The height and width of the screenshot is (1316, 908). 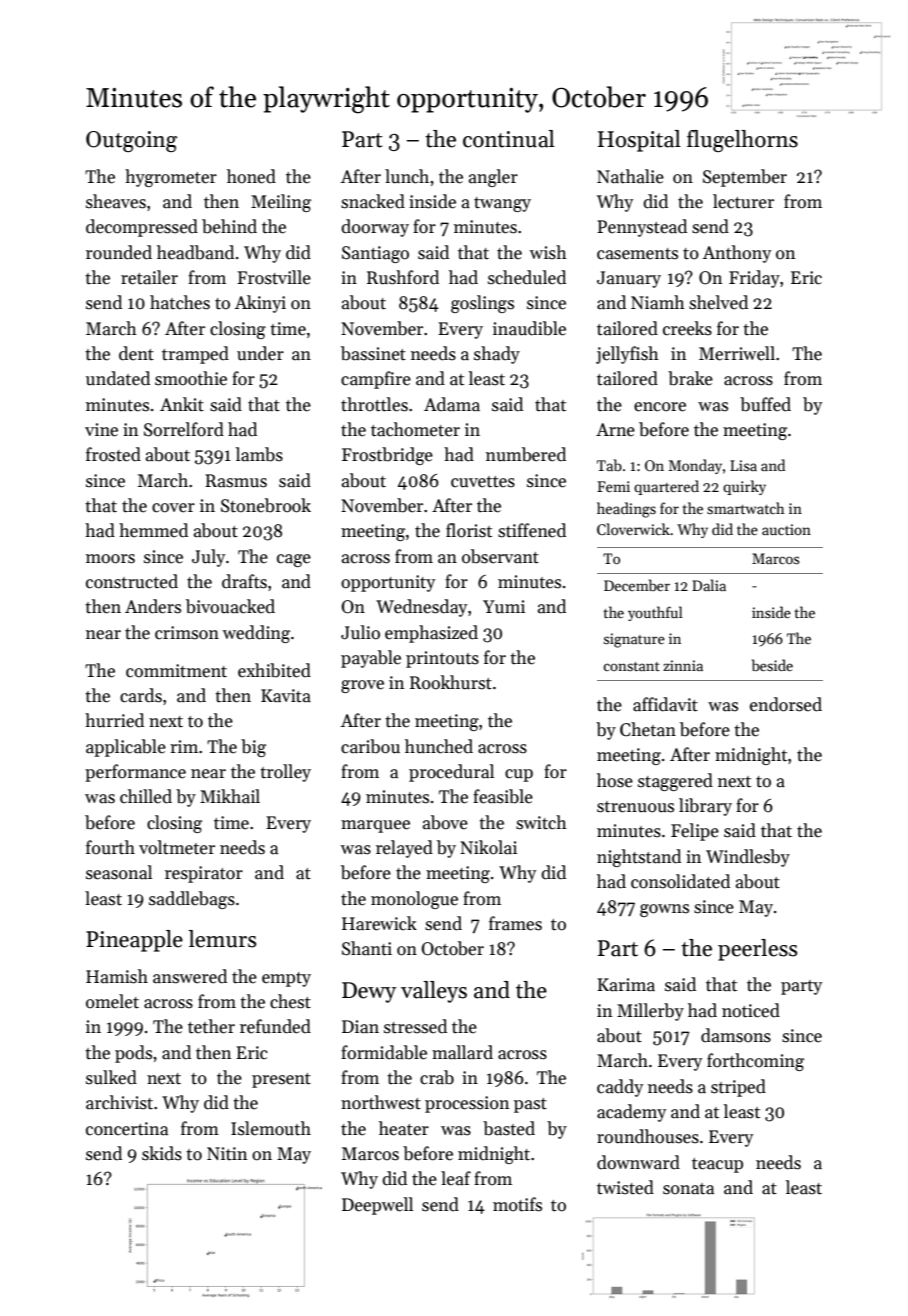 I want to click on continual, so click(x=509, y=139).
